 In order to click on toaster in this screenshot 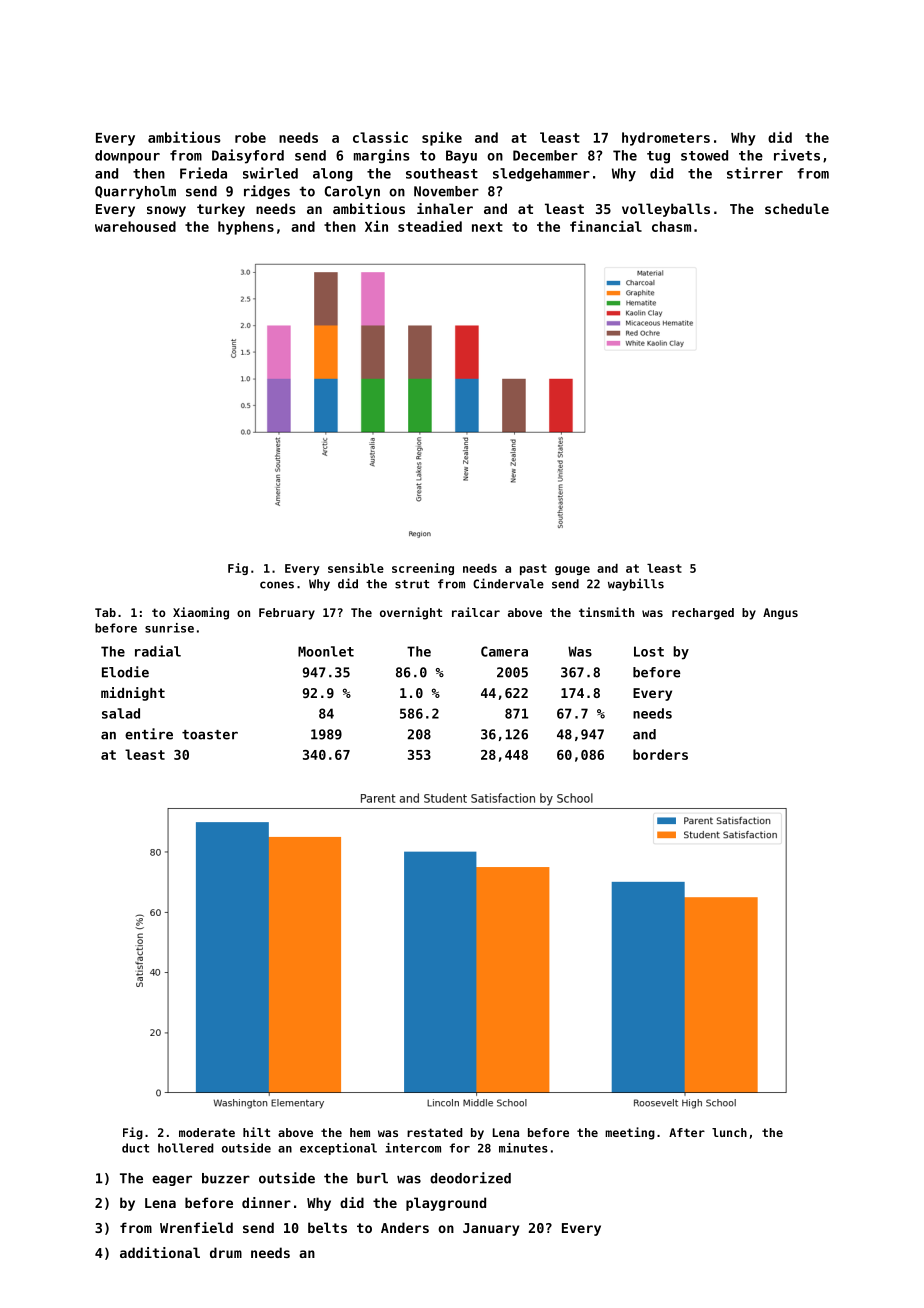, I will do `click(210, 735)`.
